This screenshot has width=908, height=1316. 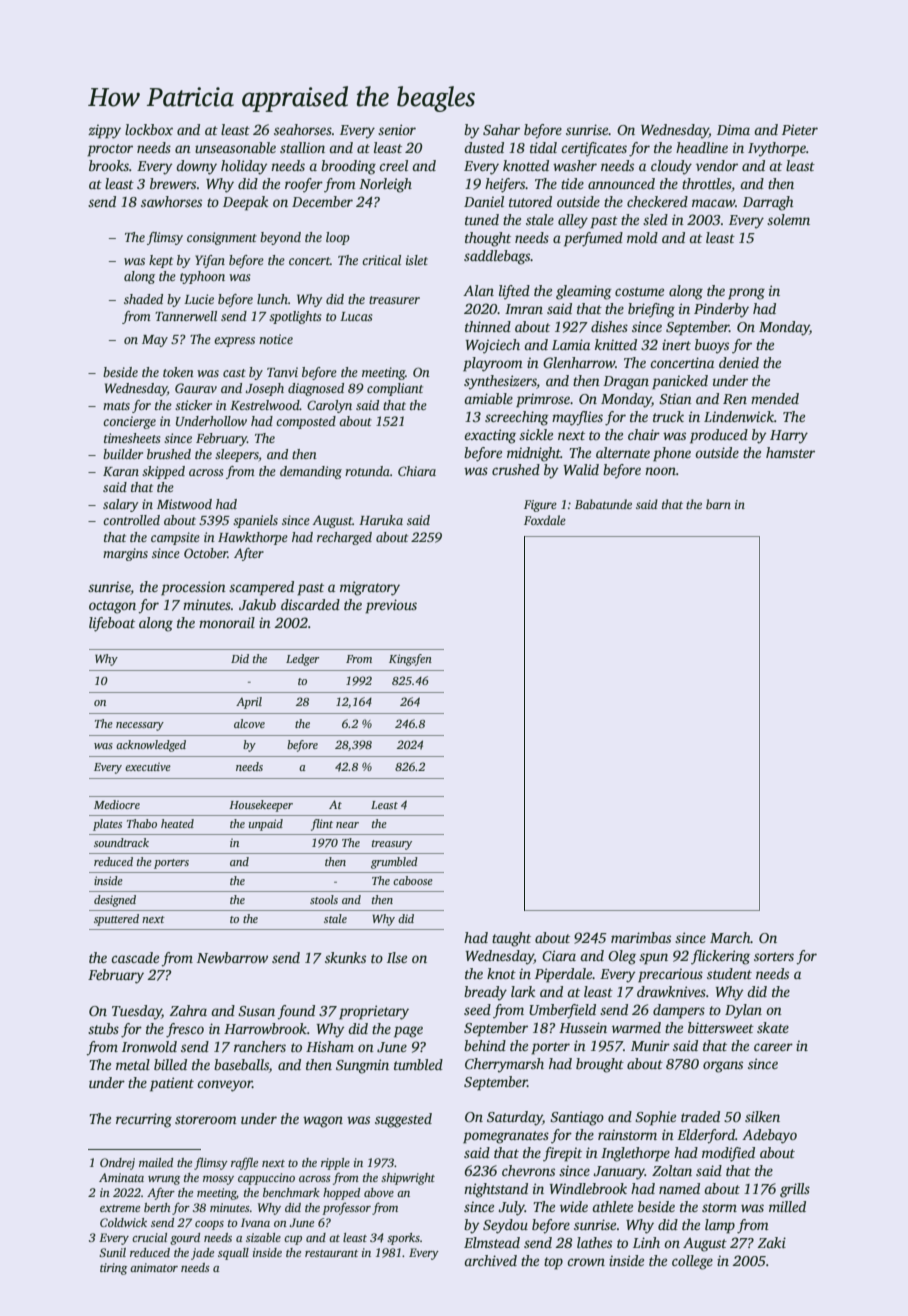 What do you see at coordinates (394, 300) in the screenshot?
I see `treasurer` at bounding box center [394, 300].
